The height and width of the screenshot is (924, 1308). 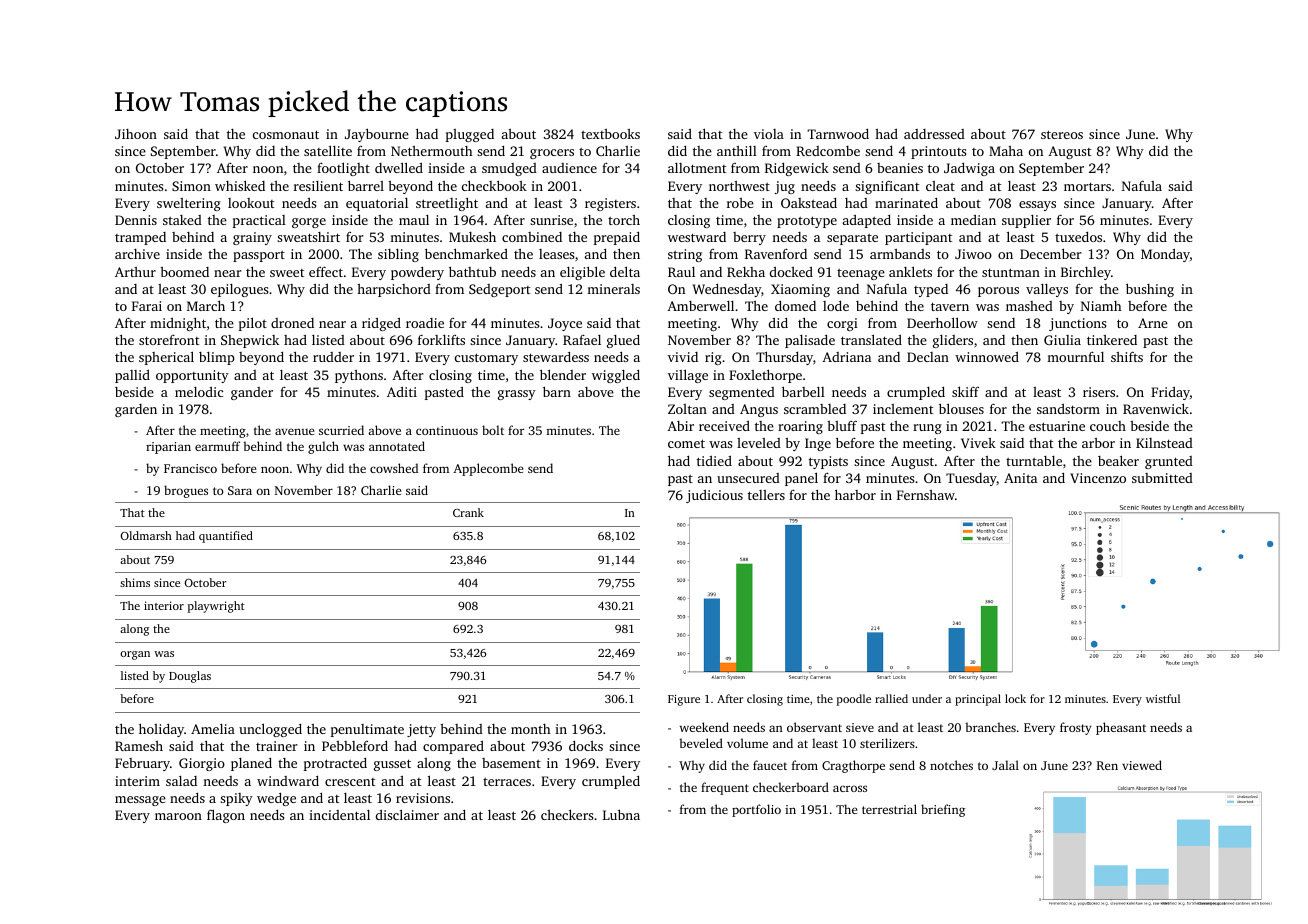 What do you see at coordinates (1118, 460) in the screenshot?
I see `beaker` at bounding box center [1118, 460].
